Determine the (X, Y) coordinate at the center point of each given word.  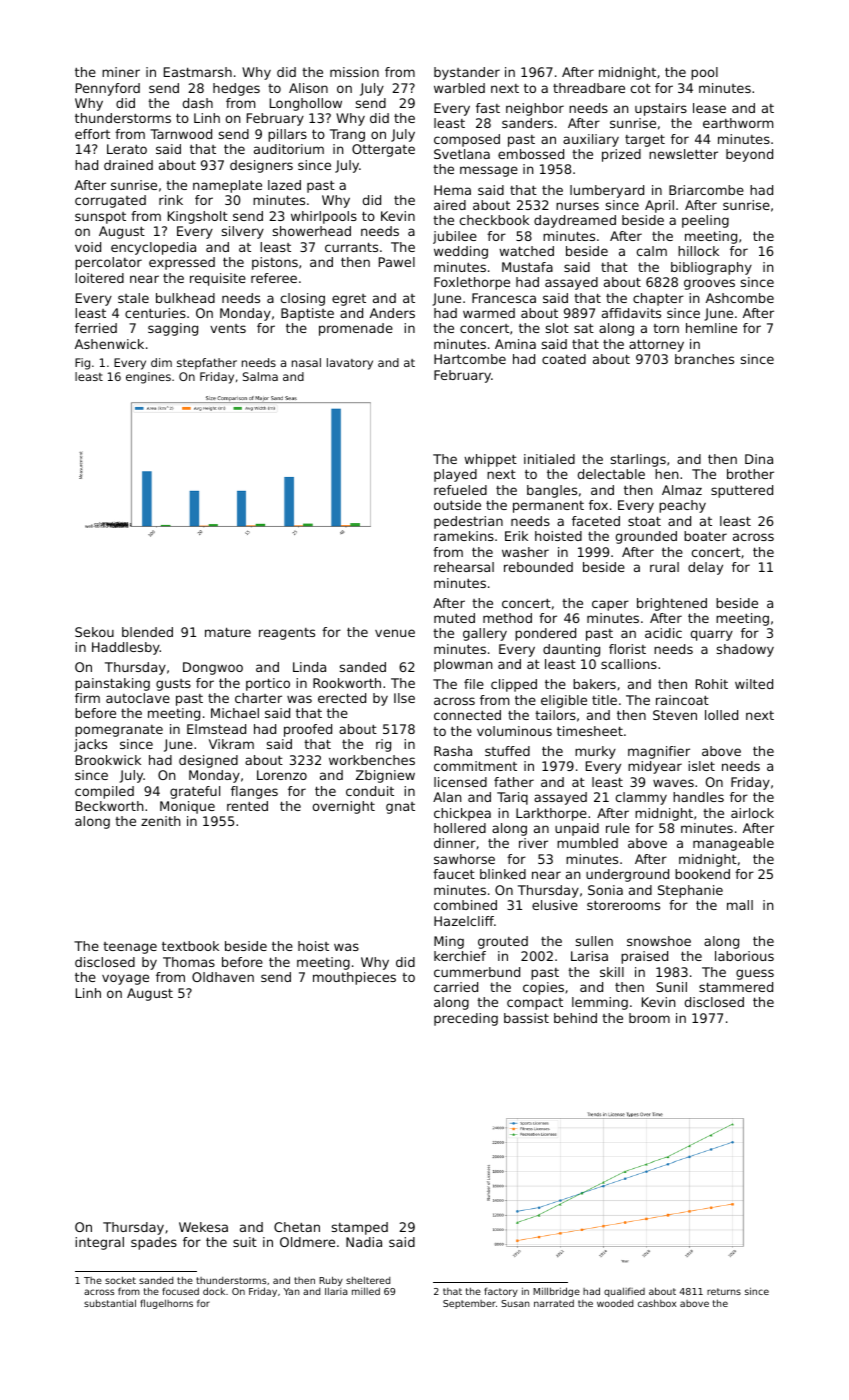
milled (366, 1291)
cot (641, 88)
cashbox (657, 1303)
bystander (467, 73)
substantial (110, 1303)
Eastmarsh (198, 72)
